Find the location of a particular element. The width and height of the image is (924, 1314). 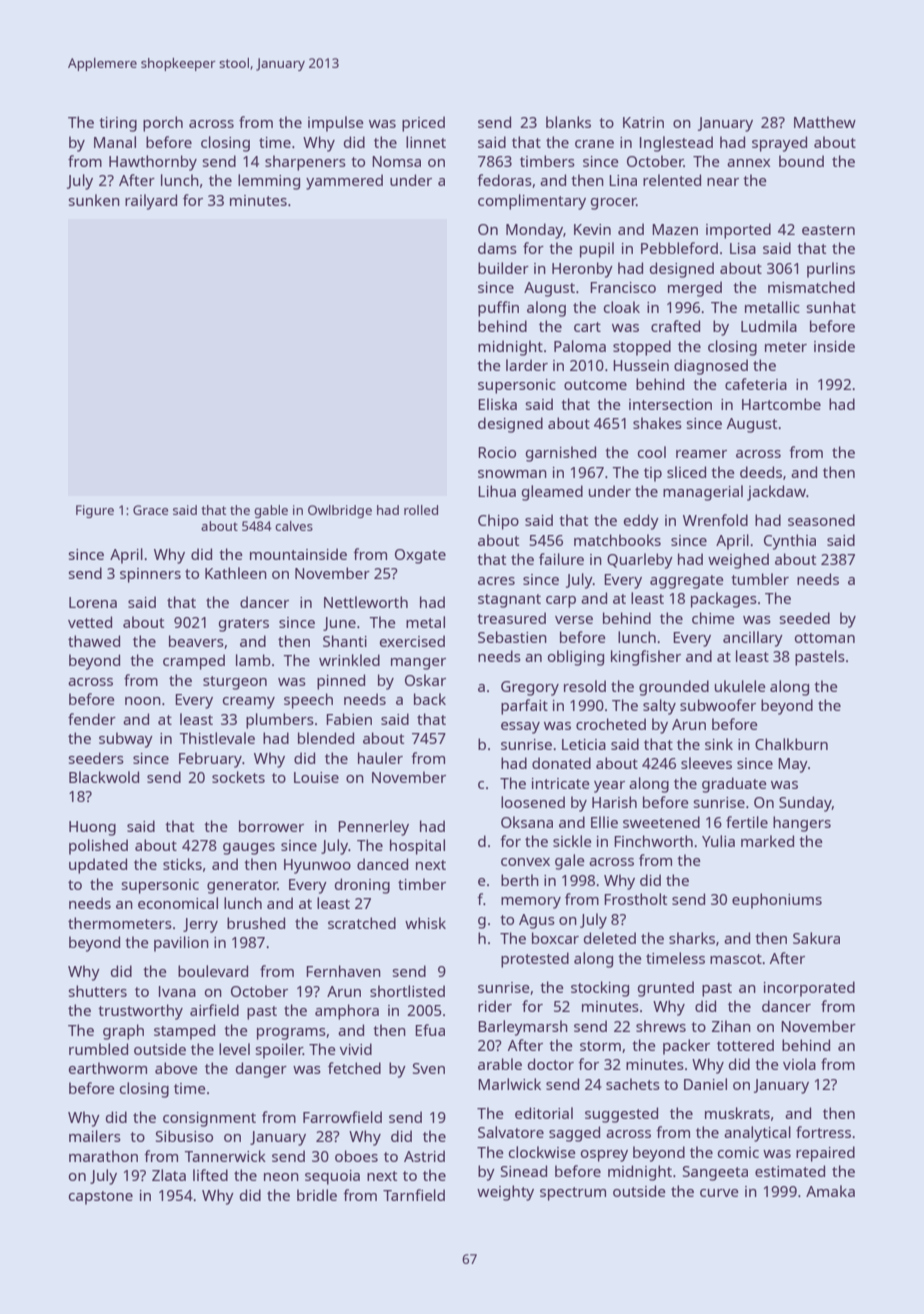

railyard is located at coordinates (151, 202).
